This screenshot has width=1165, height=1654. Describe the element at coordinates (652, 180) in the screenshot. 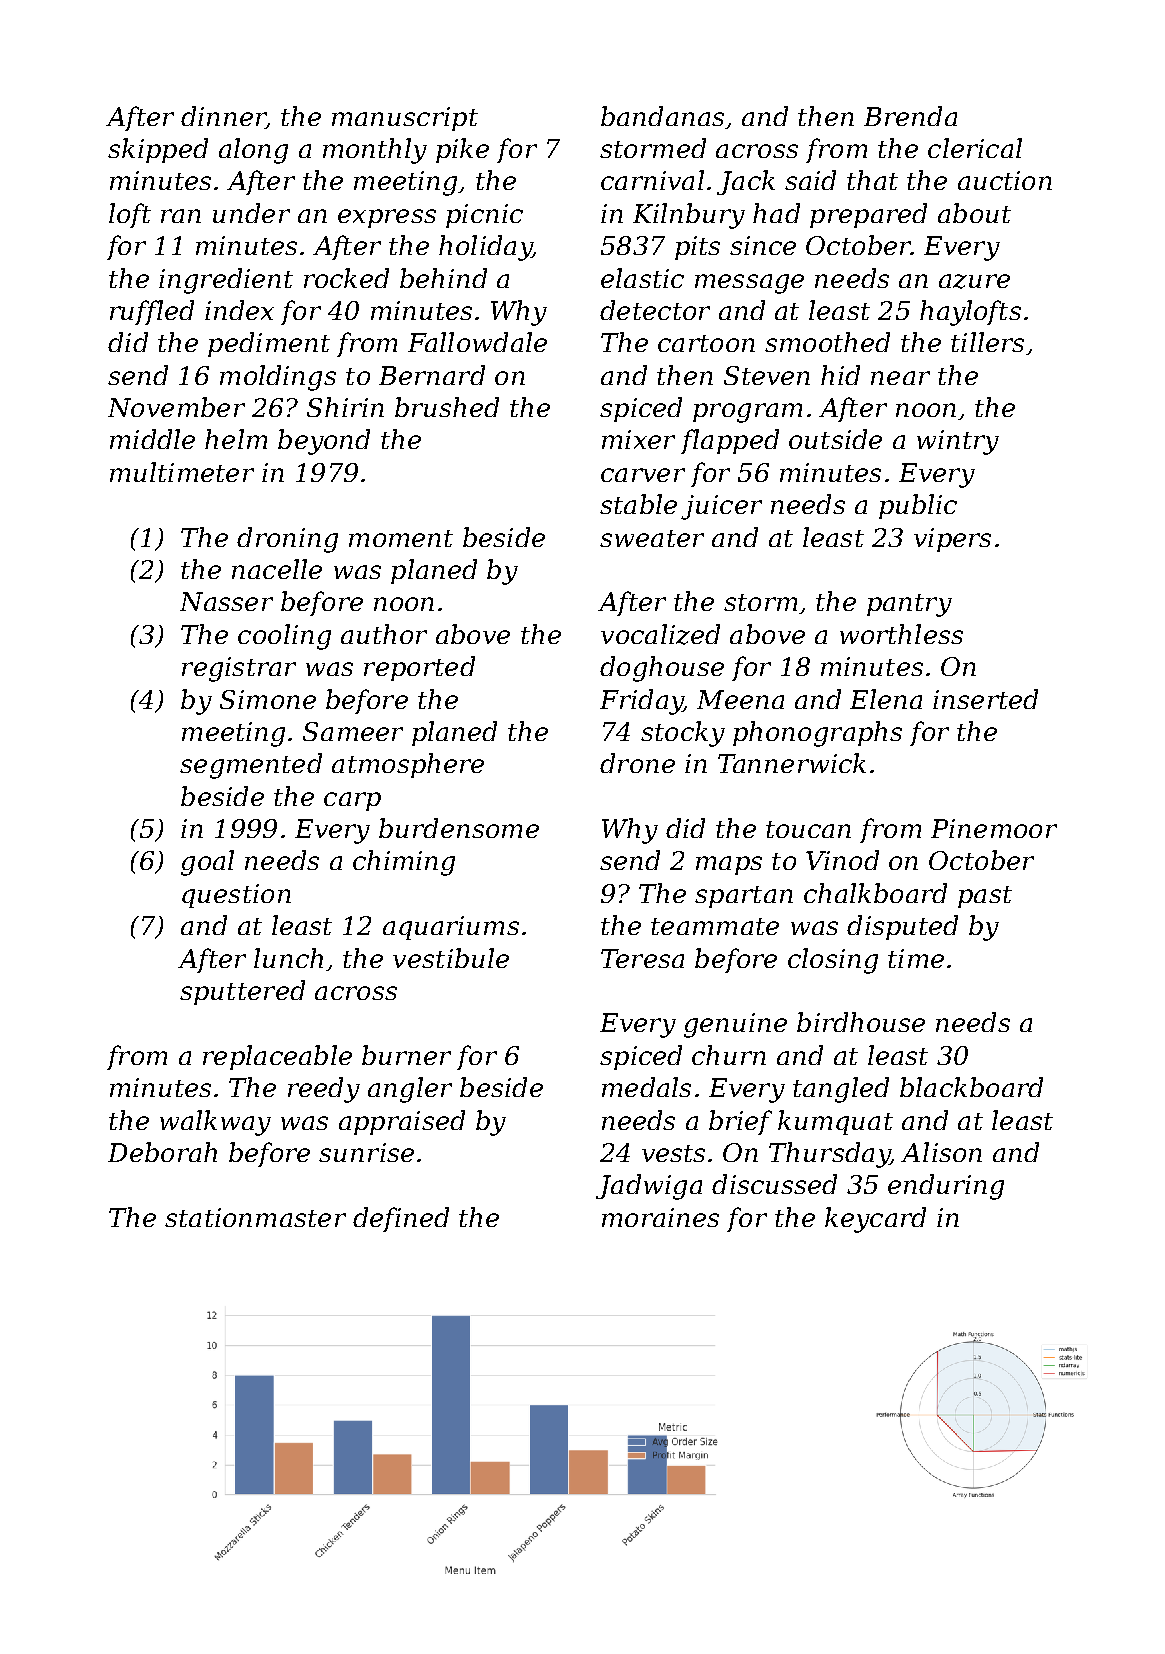

I see `carnival` at that location.
